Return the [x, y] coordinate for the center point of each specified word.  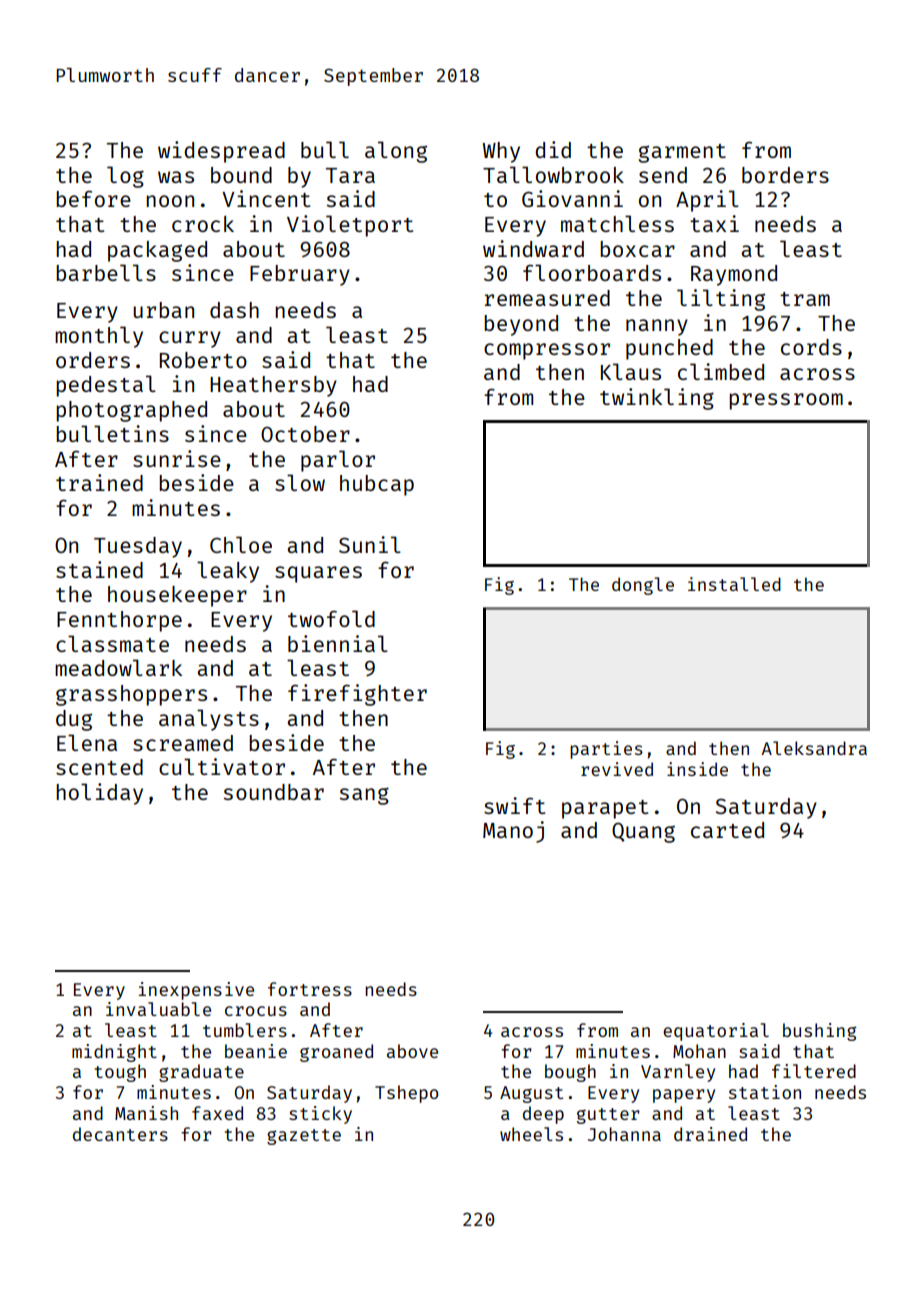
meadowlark [118, 667]
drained [710, 1134]
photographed [131, 411]
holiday [99, 794]
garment [682, 153]
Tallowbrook [553, 174]
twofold [331, 618]
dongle [643, 586]
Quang [643, 833]
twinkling [657, 399]
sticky [320, 1115]
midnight [114, 1053]
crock [203, 224]
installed [734, 584]
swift [514, 805]
